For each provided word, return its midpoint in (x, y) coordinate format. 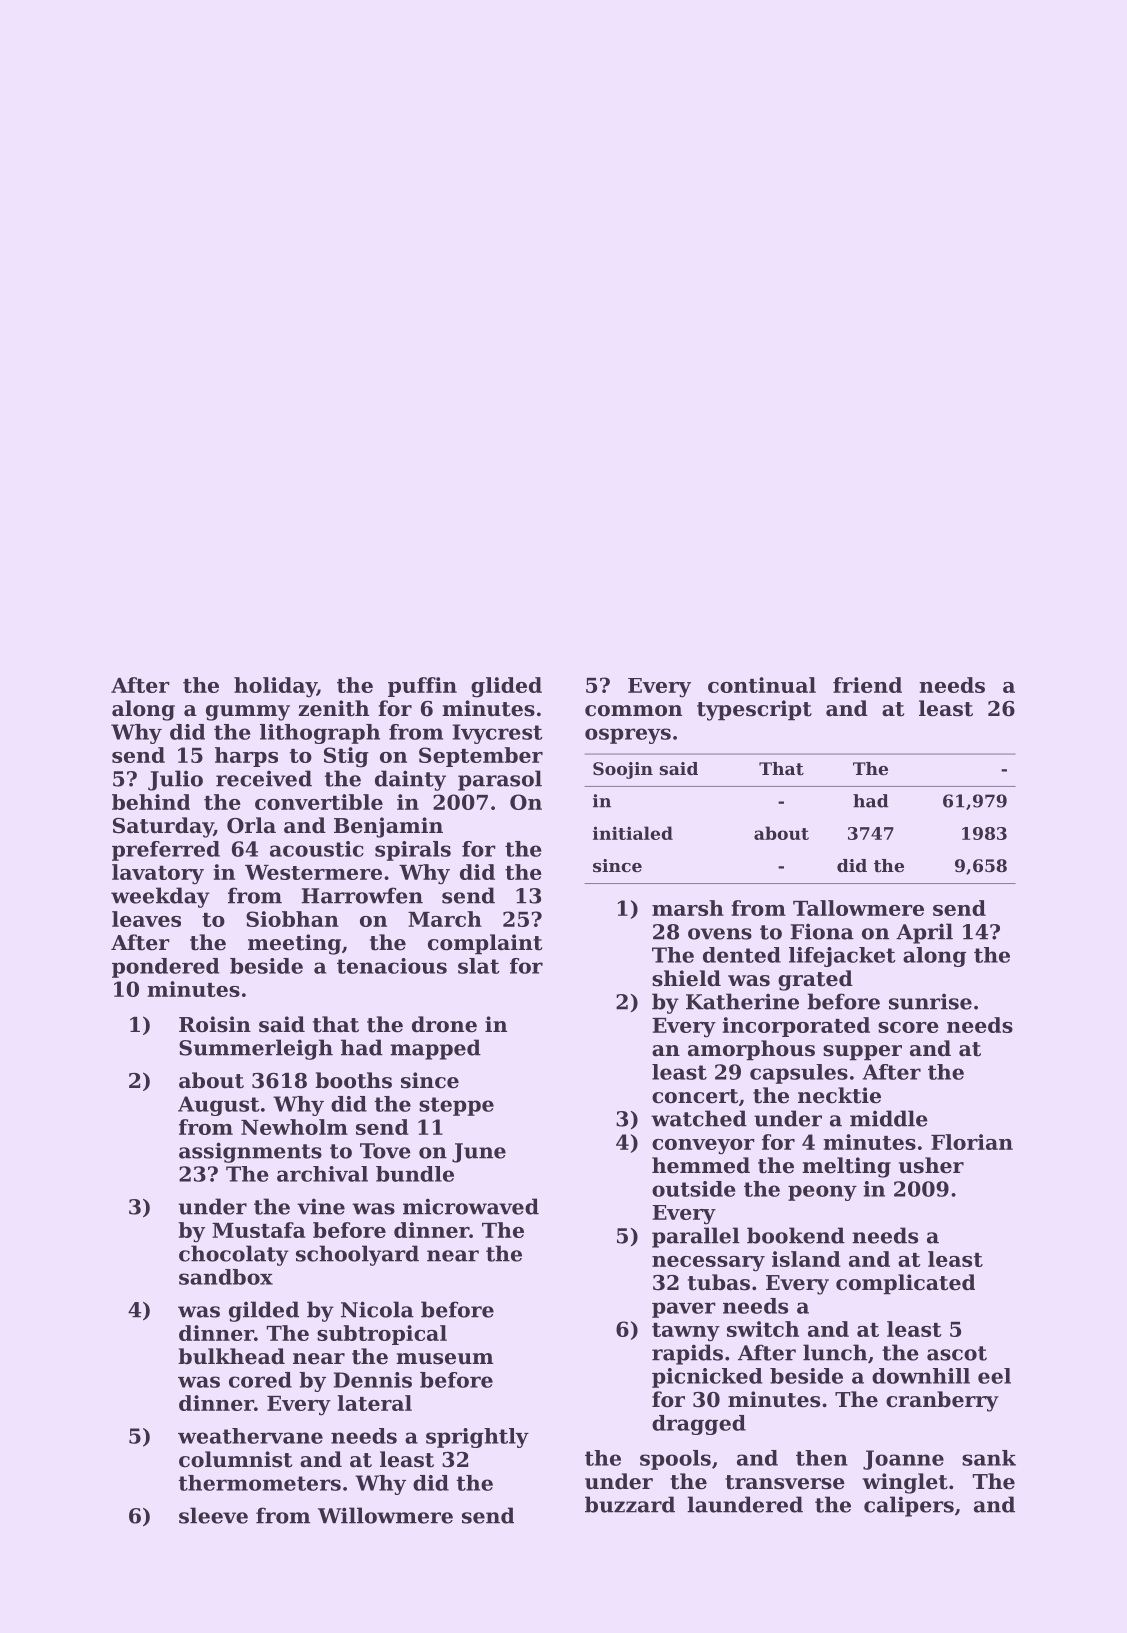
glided (506, 687)
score (908, 1027)
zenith (333, 708)
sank (989, 1458)
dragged (699, 1425)
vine (321, 1206)
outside (694, 1189)
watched (699, 1118)
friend (867, 685)
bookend (796, 1235)
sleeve (213, 1515)
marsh (688, 908)
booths (353, 1080)
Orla (251, 825)
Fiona (822, 932)
